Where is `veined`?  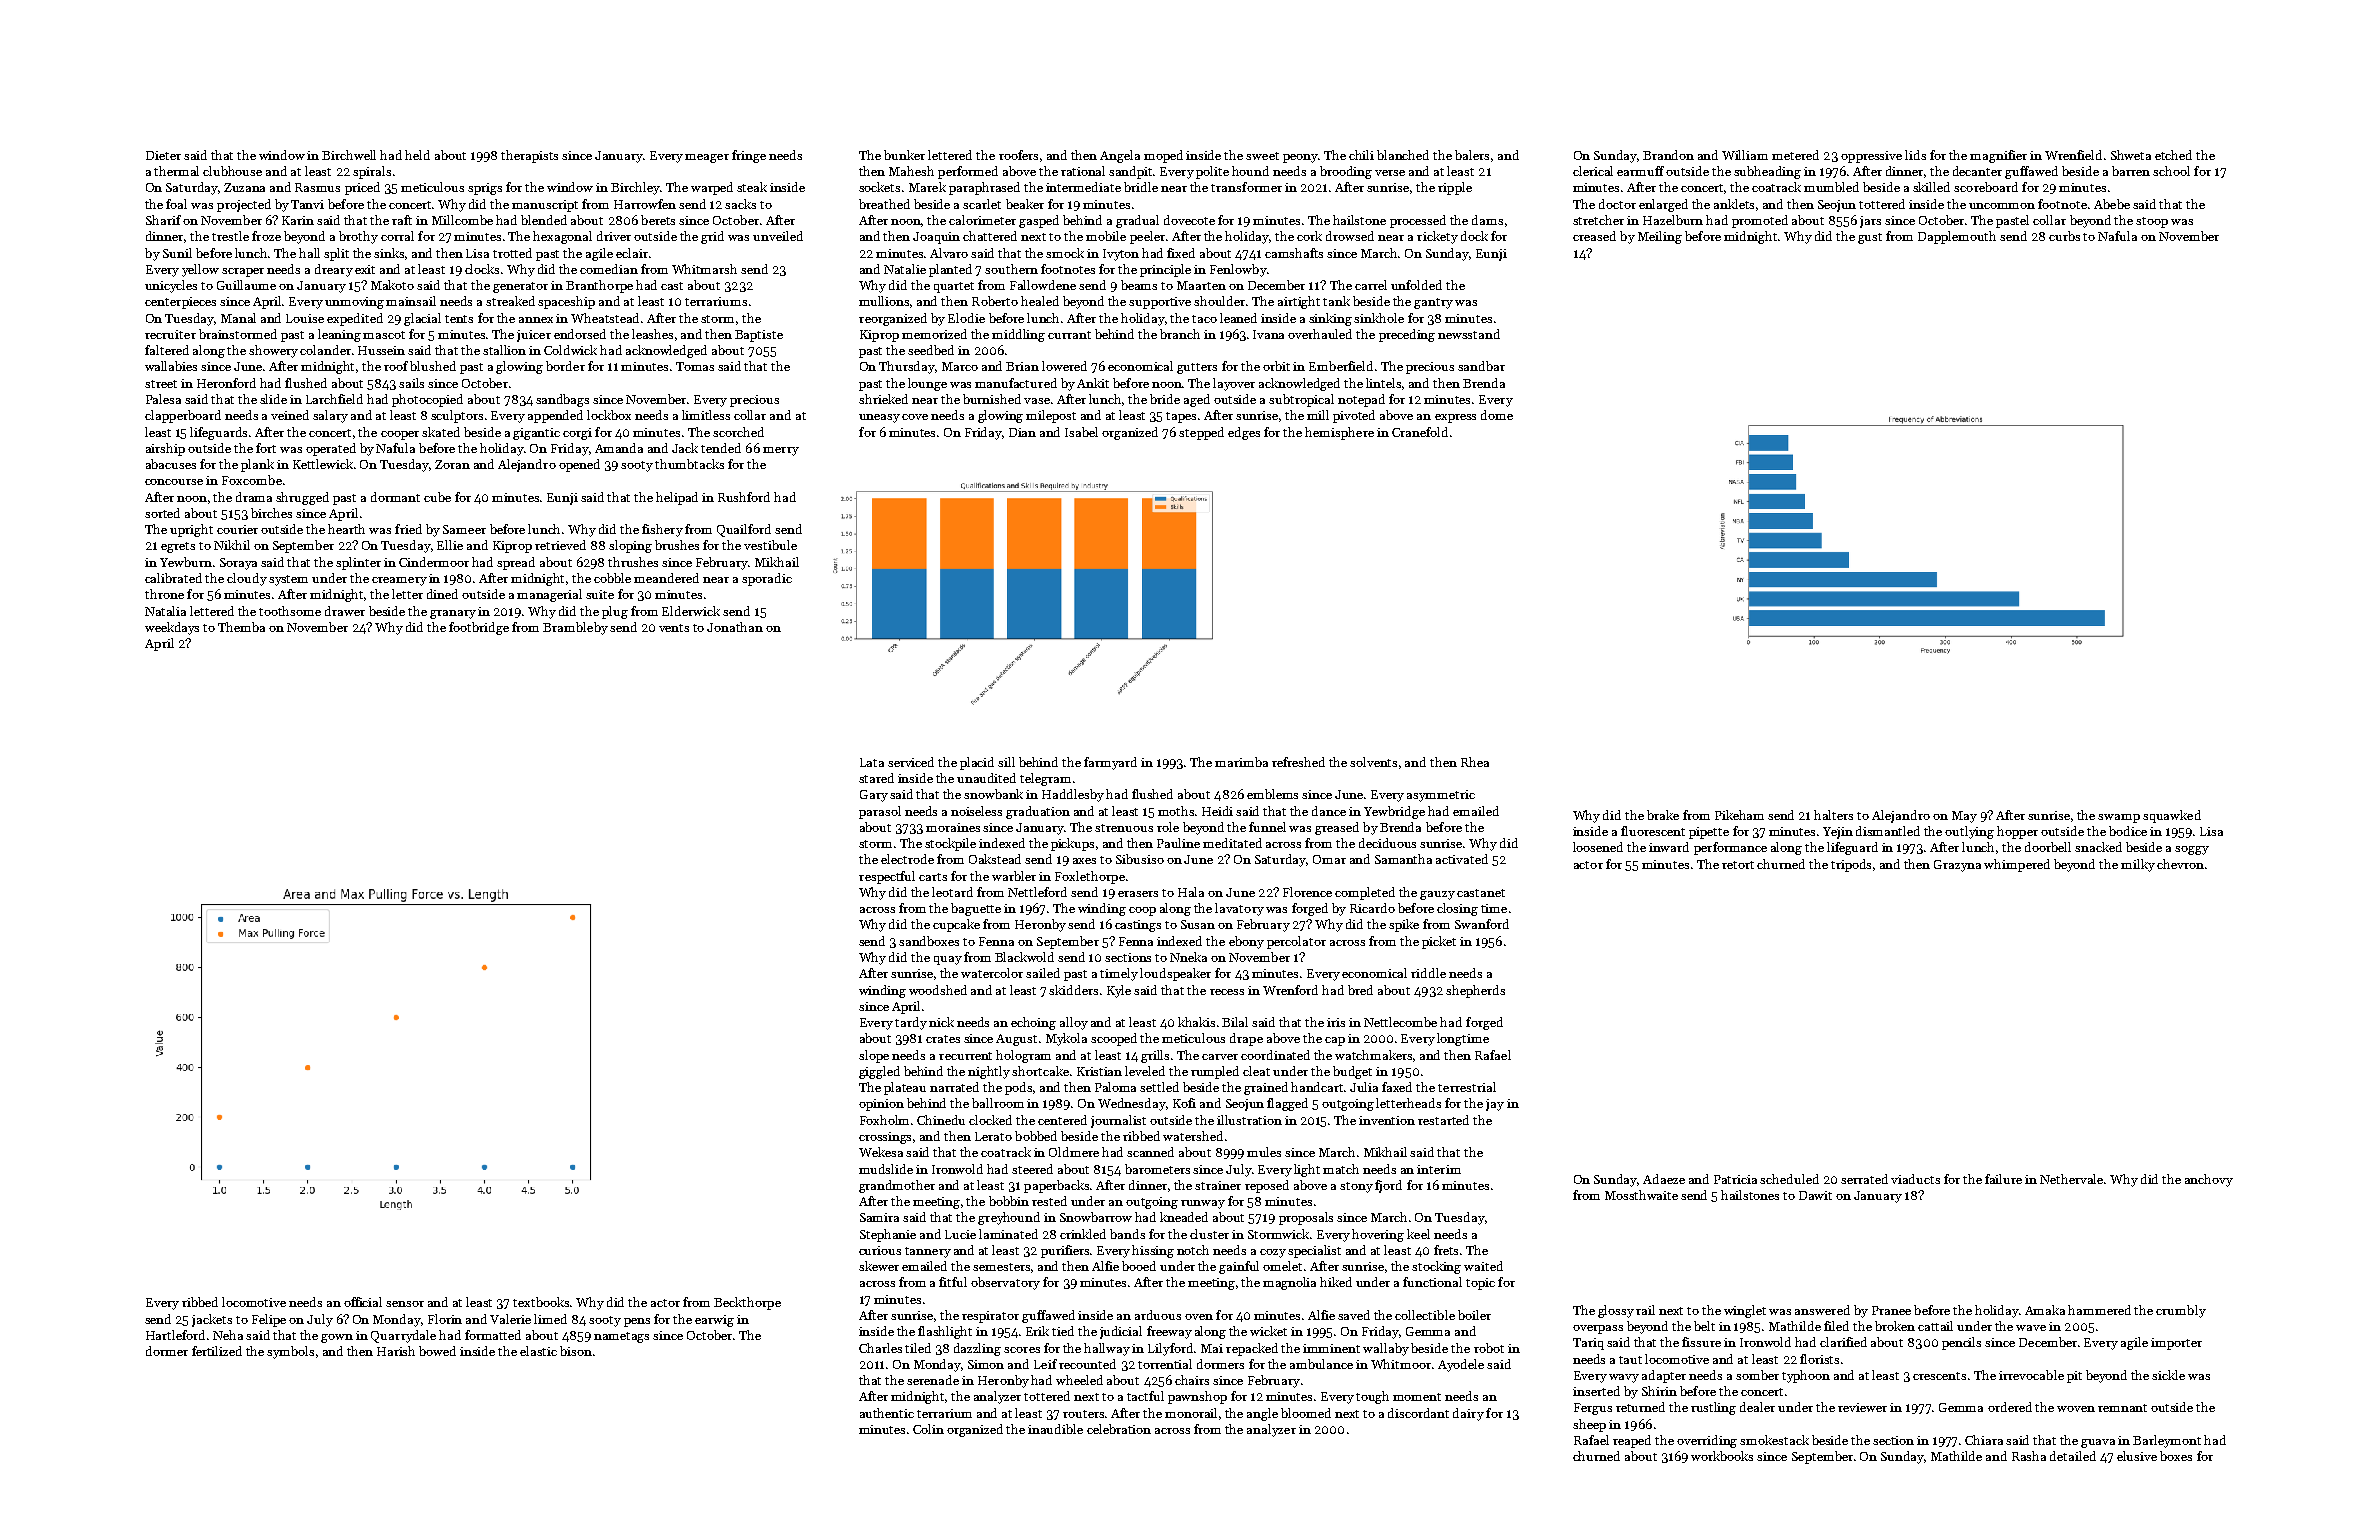 veined is located at coordinates (290, 415).
